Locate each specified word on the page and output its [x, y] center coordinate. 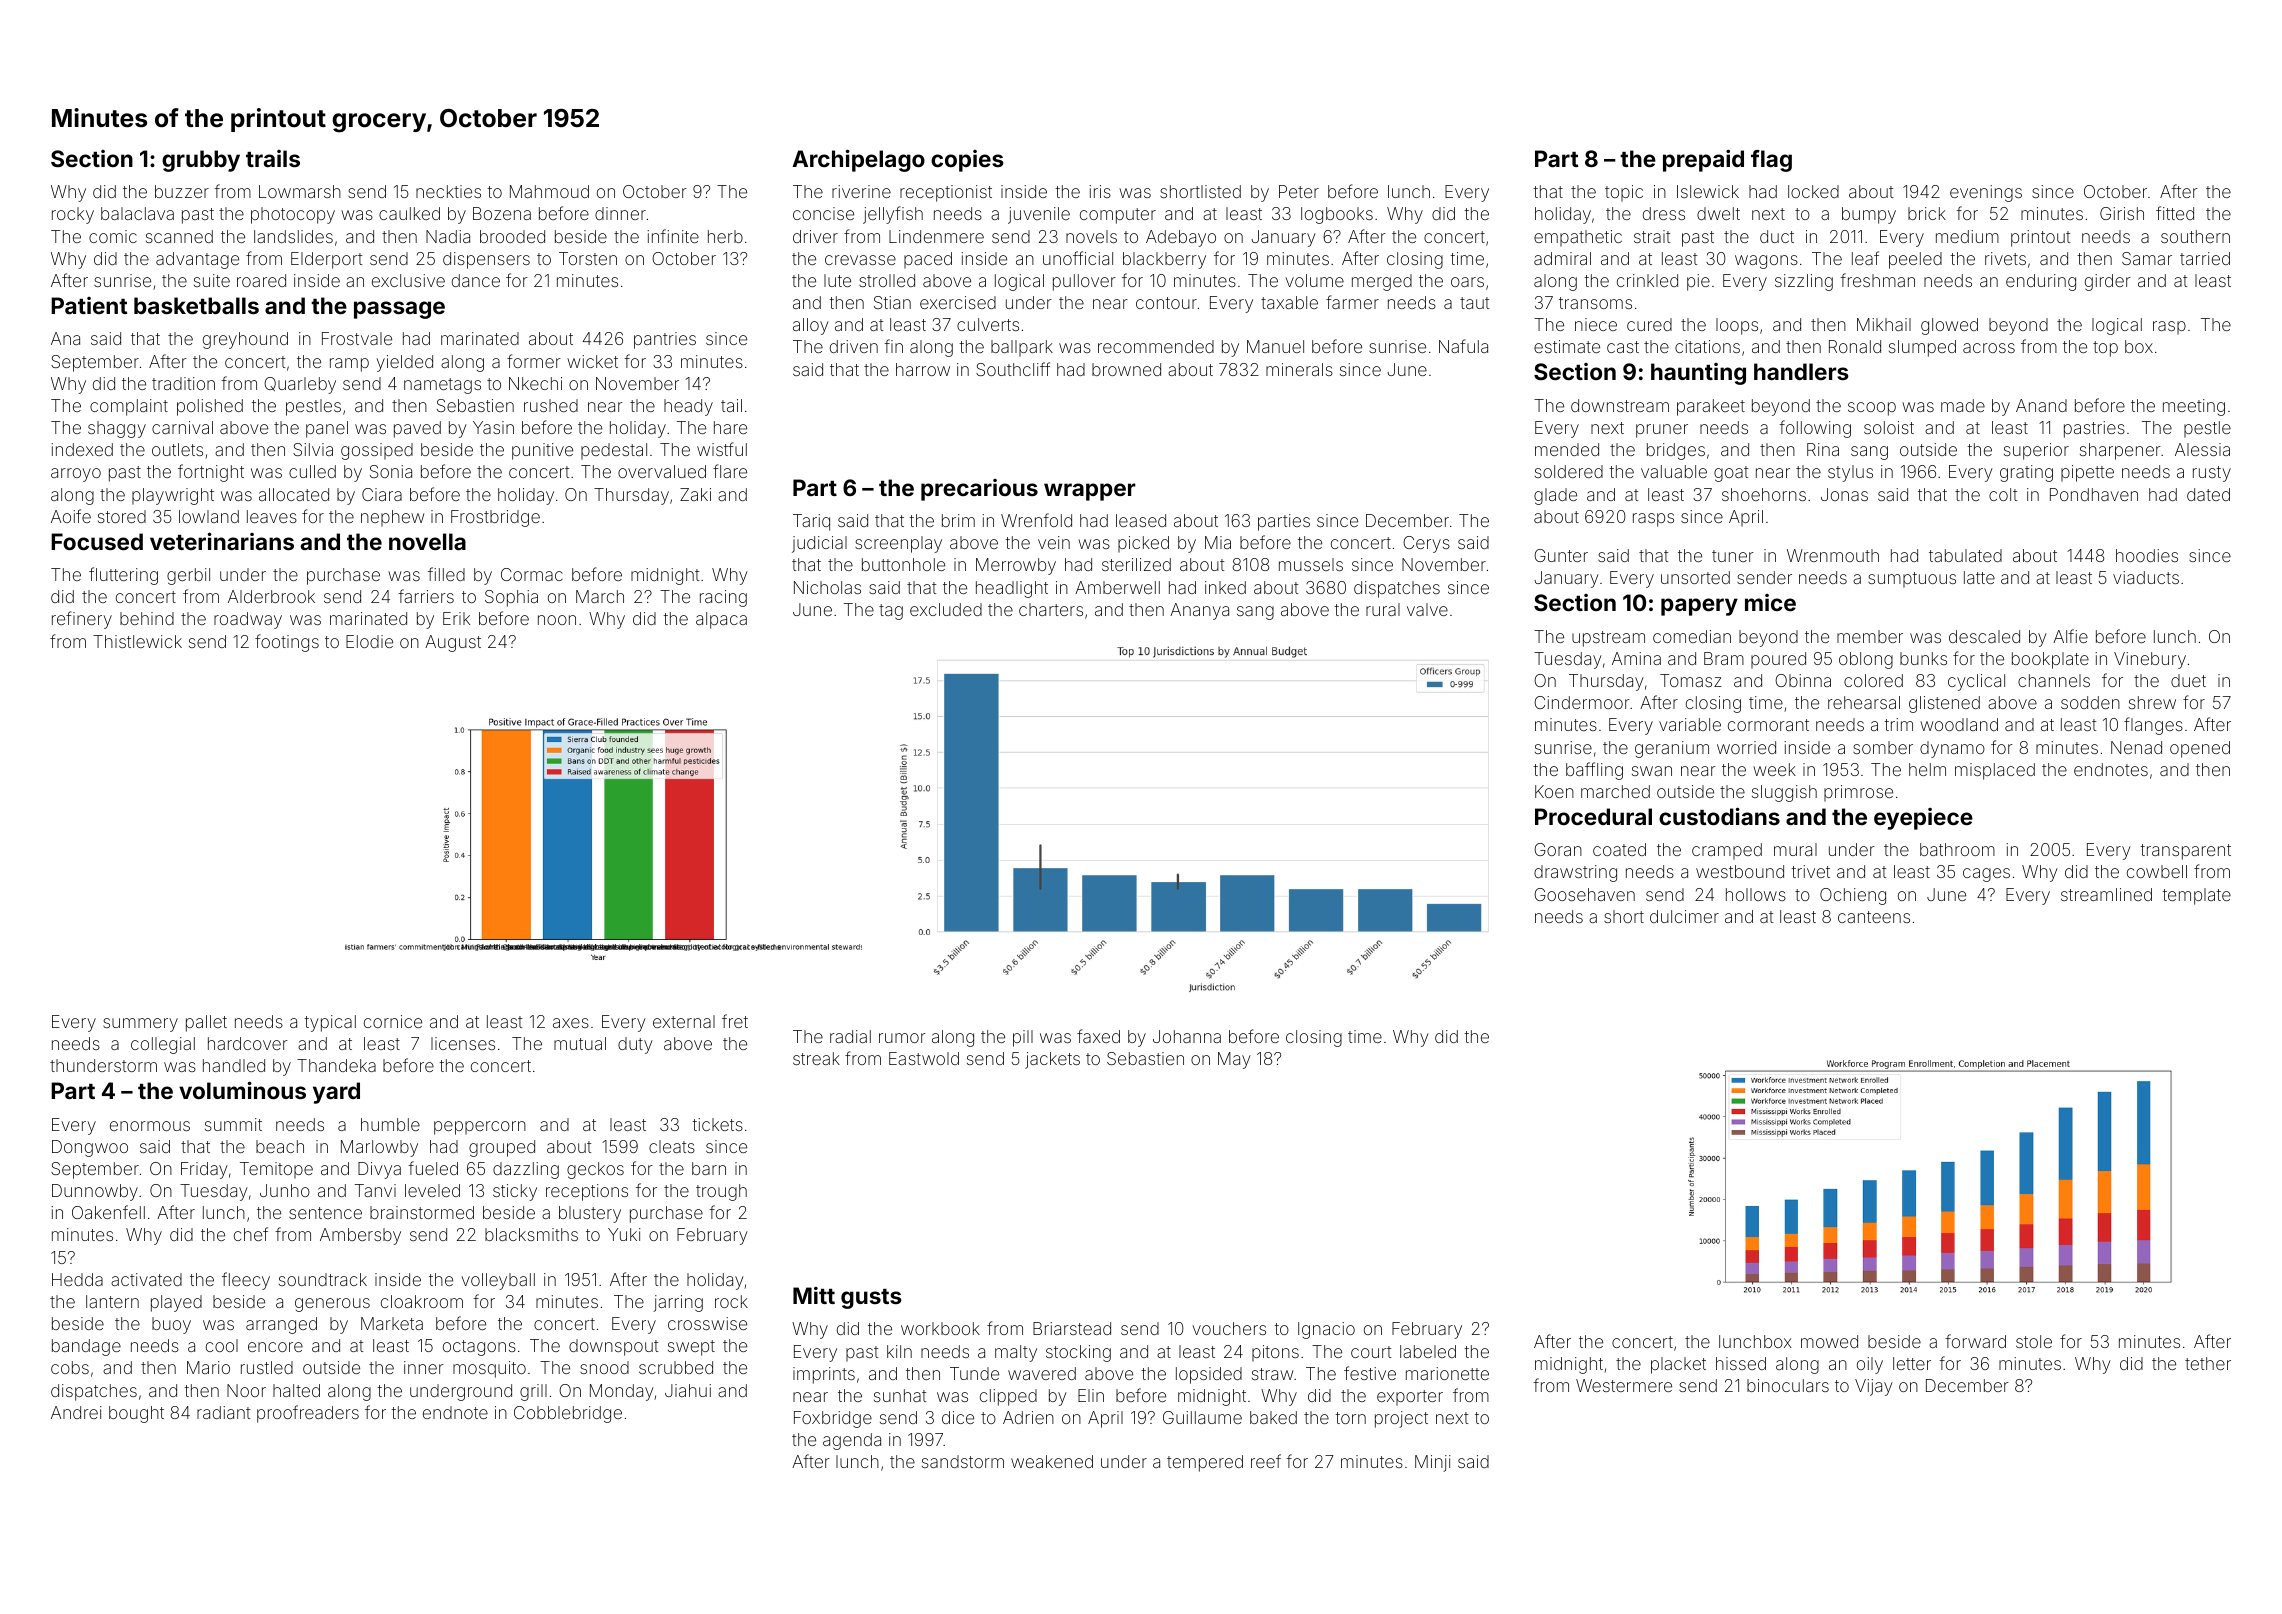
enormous [150, 1126]
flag [1771, 161]
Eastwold [924, 1058]
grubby [201, 161]
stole [2034, 1341]
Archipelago [858, 160]
